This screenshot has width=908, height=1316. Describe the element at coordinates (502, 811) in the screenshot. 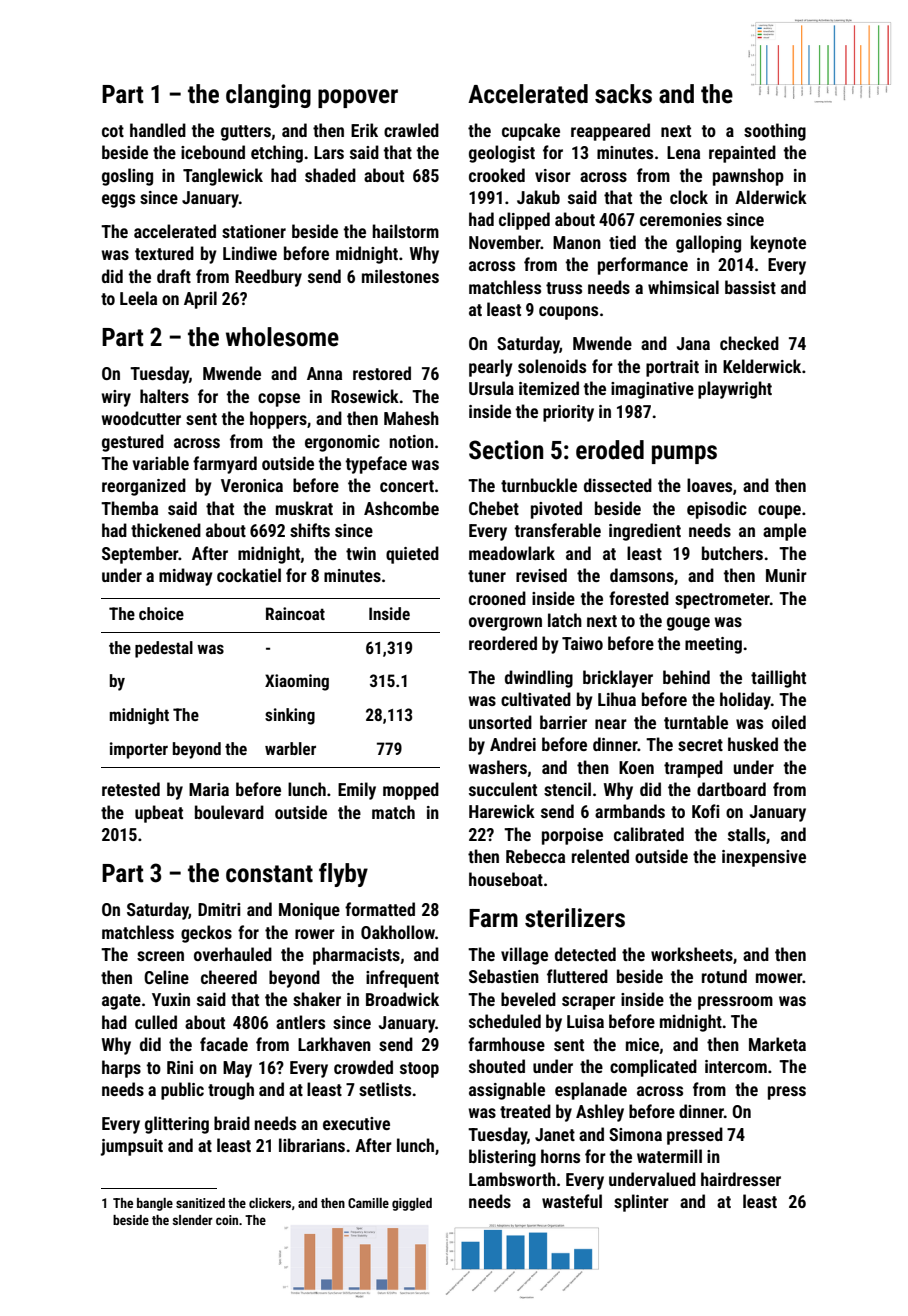

I see `Harewick` at that location.
